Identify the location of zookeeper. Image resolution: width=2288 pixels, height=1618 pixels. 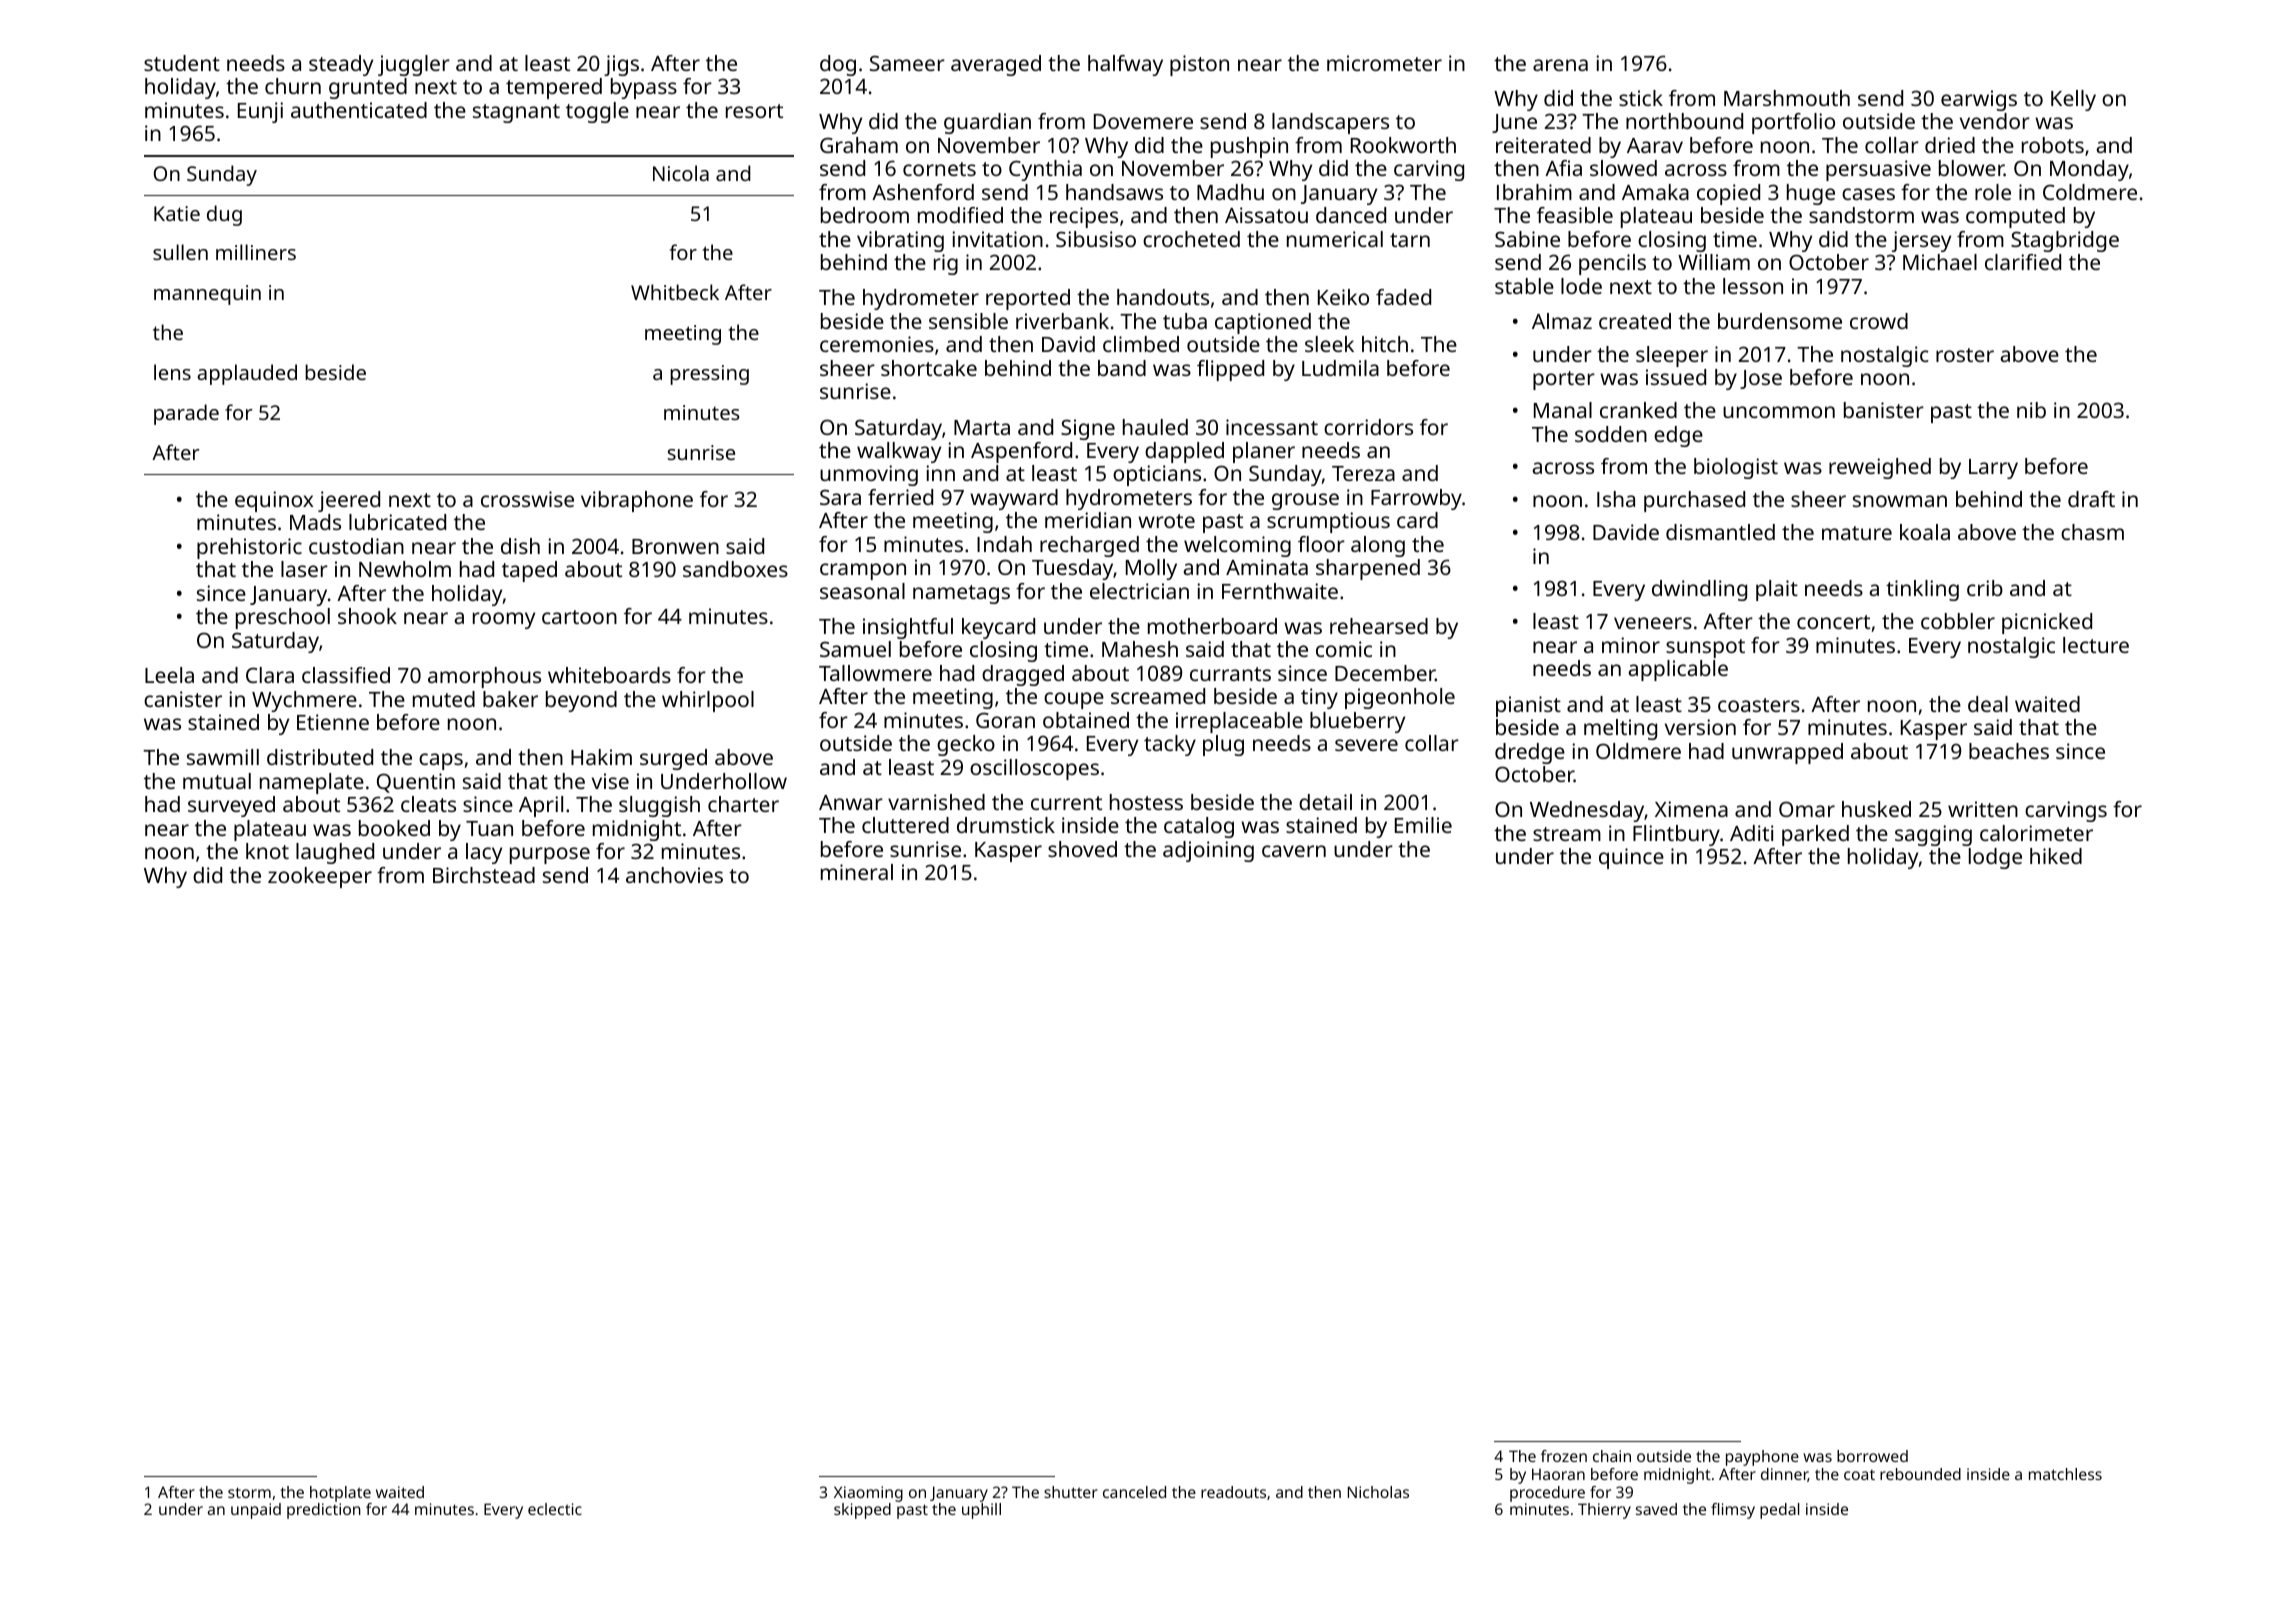
(320, 877).
